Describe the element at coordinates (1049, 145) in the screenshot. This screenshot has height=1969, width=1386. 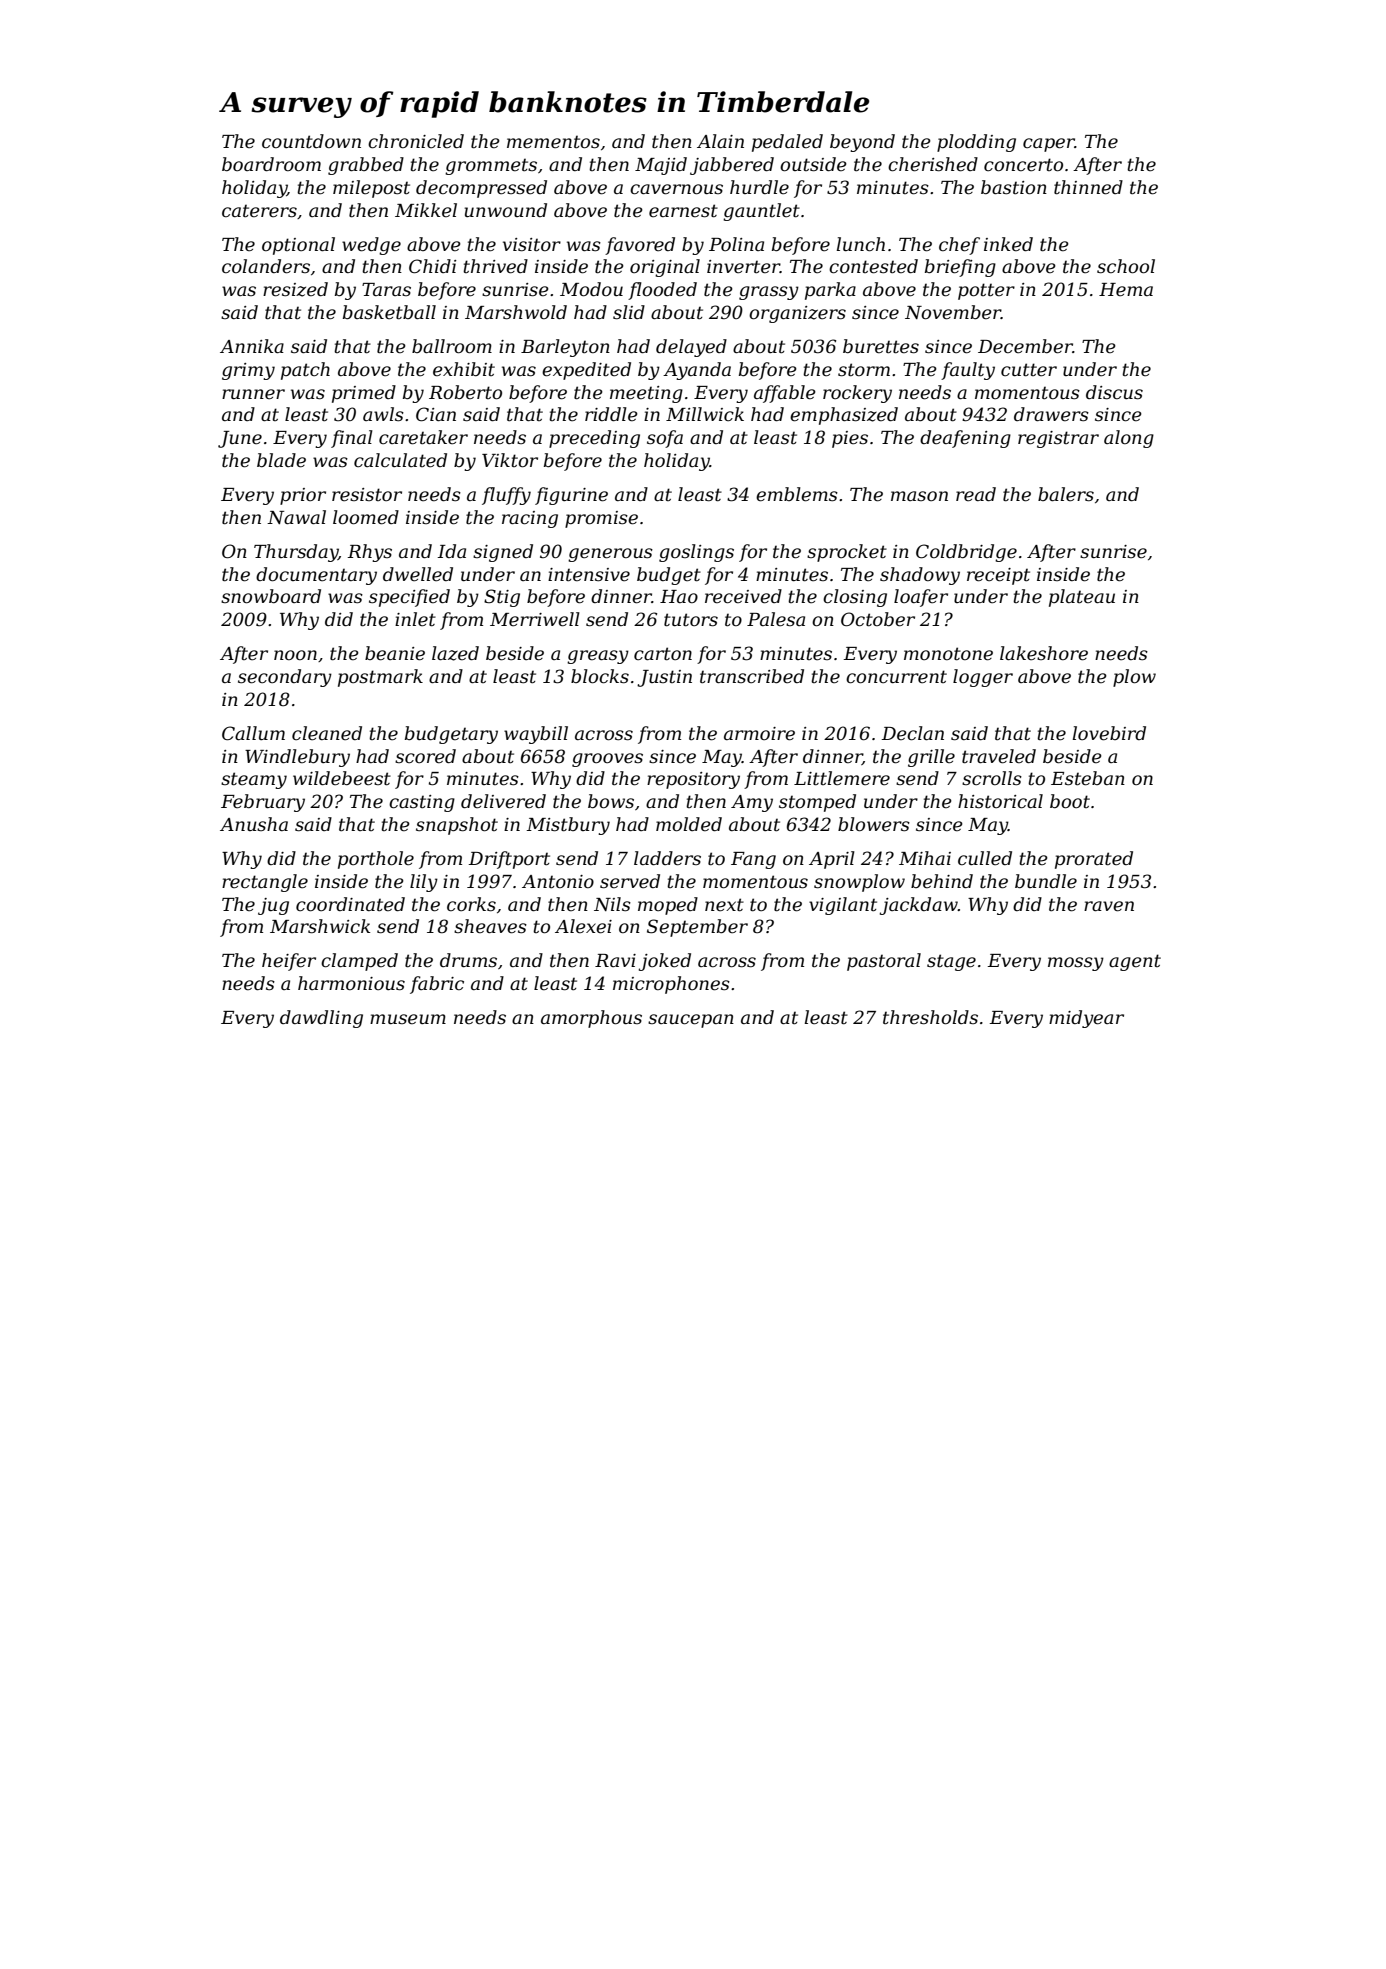
I see `caper` at that location.
